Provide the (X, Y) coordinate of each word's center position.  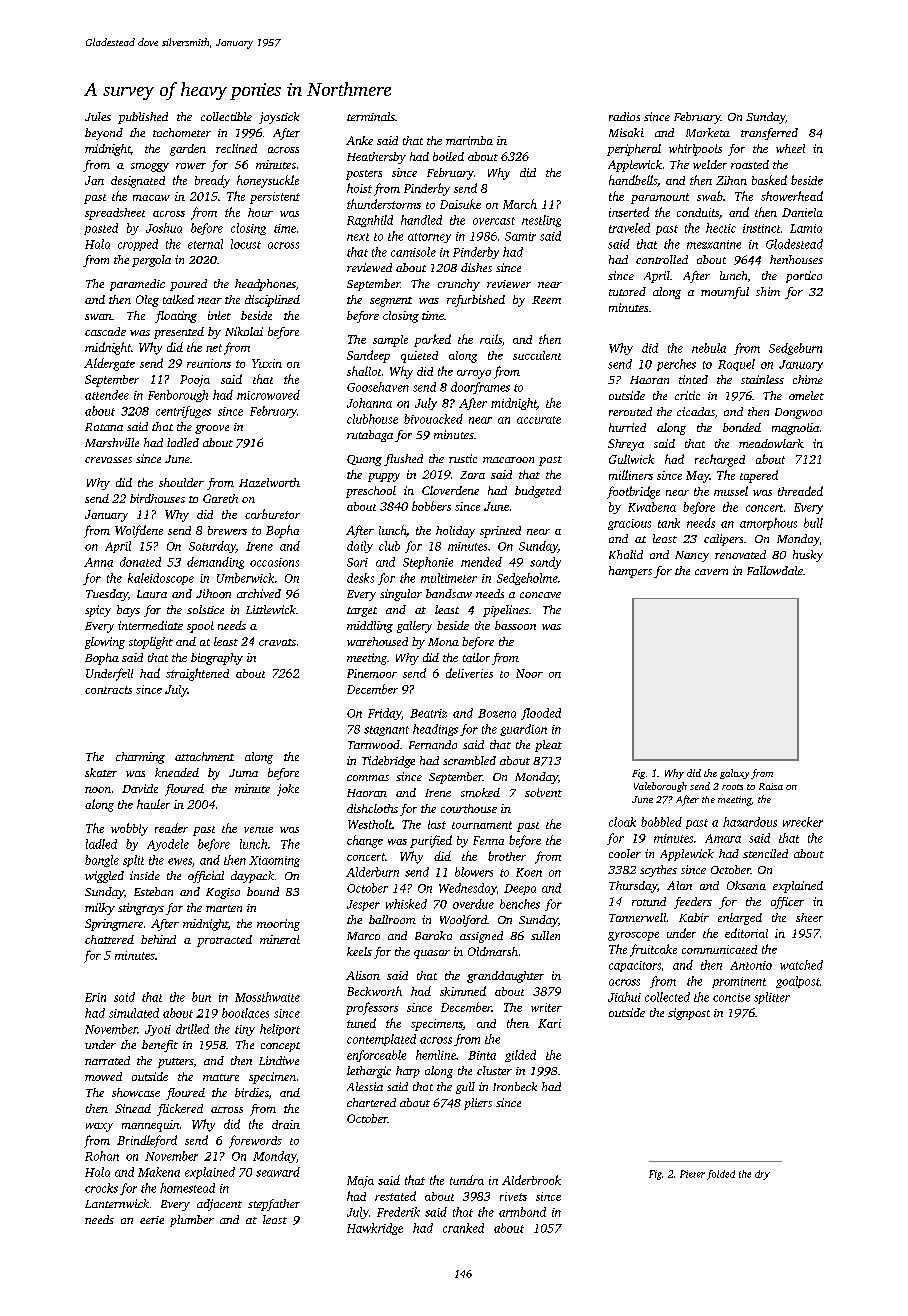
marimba (469, 140)
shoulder (181, 482)
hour (260, 212)
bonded (742, 427)
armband (522, 1212)
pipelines (506, 611)
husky (808, 556)
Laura (152, 594)
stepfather (274, 1205)
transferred (769, 134)
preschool (371, 492)
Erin (95, 997)
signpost (689, 1014)
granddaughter (505, 977)
